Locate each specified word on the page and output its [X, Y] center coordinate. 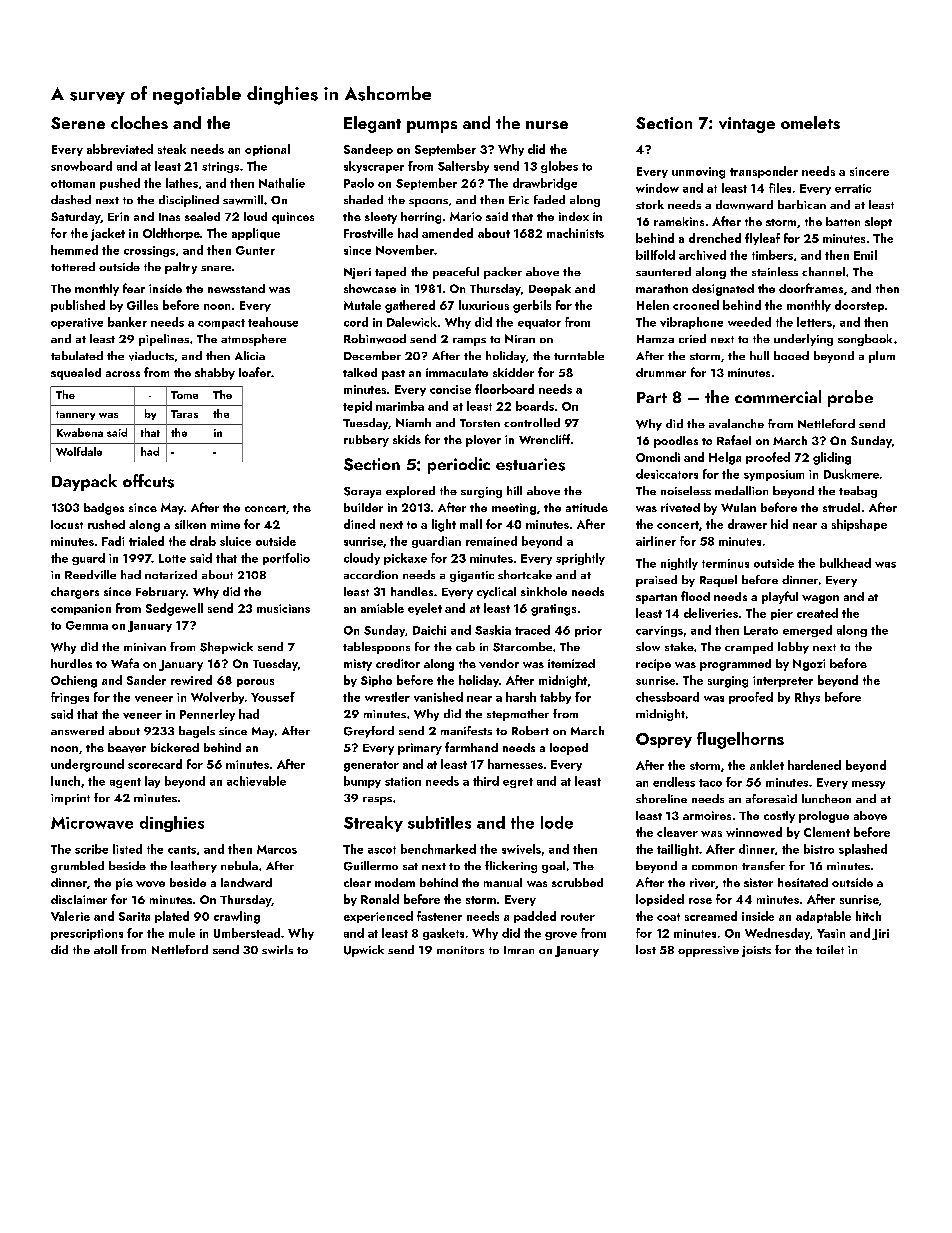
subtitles [439, 822]
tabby [555, 698]
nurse [547, 125]
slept [878, 223]
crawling [237, 917]
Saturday [76, 218]
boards [535, 406]
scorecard [155, 764]
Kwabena [80, 432]
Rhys [807, 698]
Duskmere [851, 474]
